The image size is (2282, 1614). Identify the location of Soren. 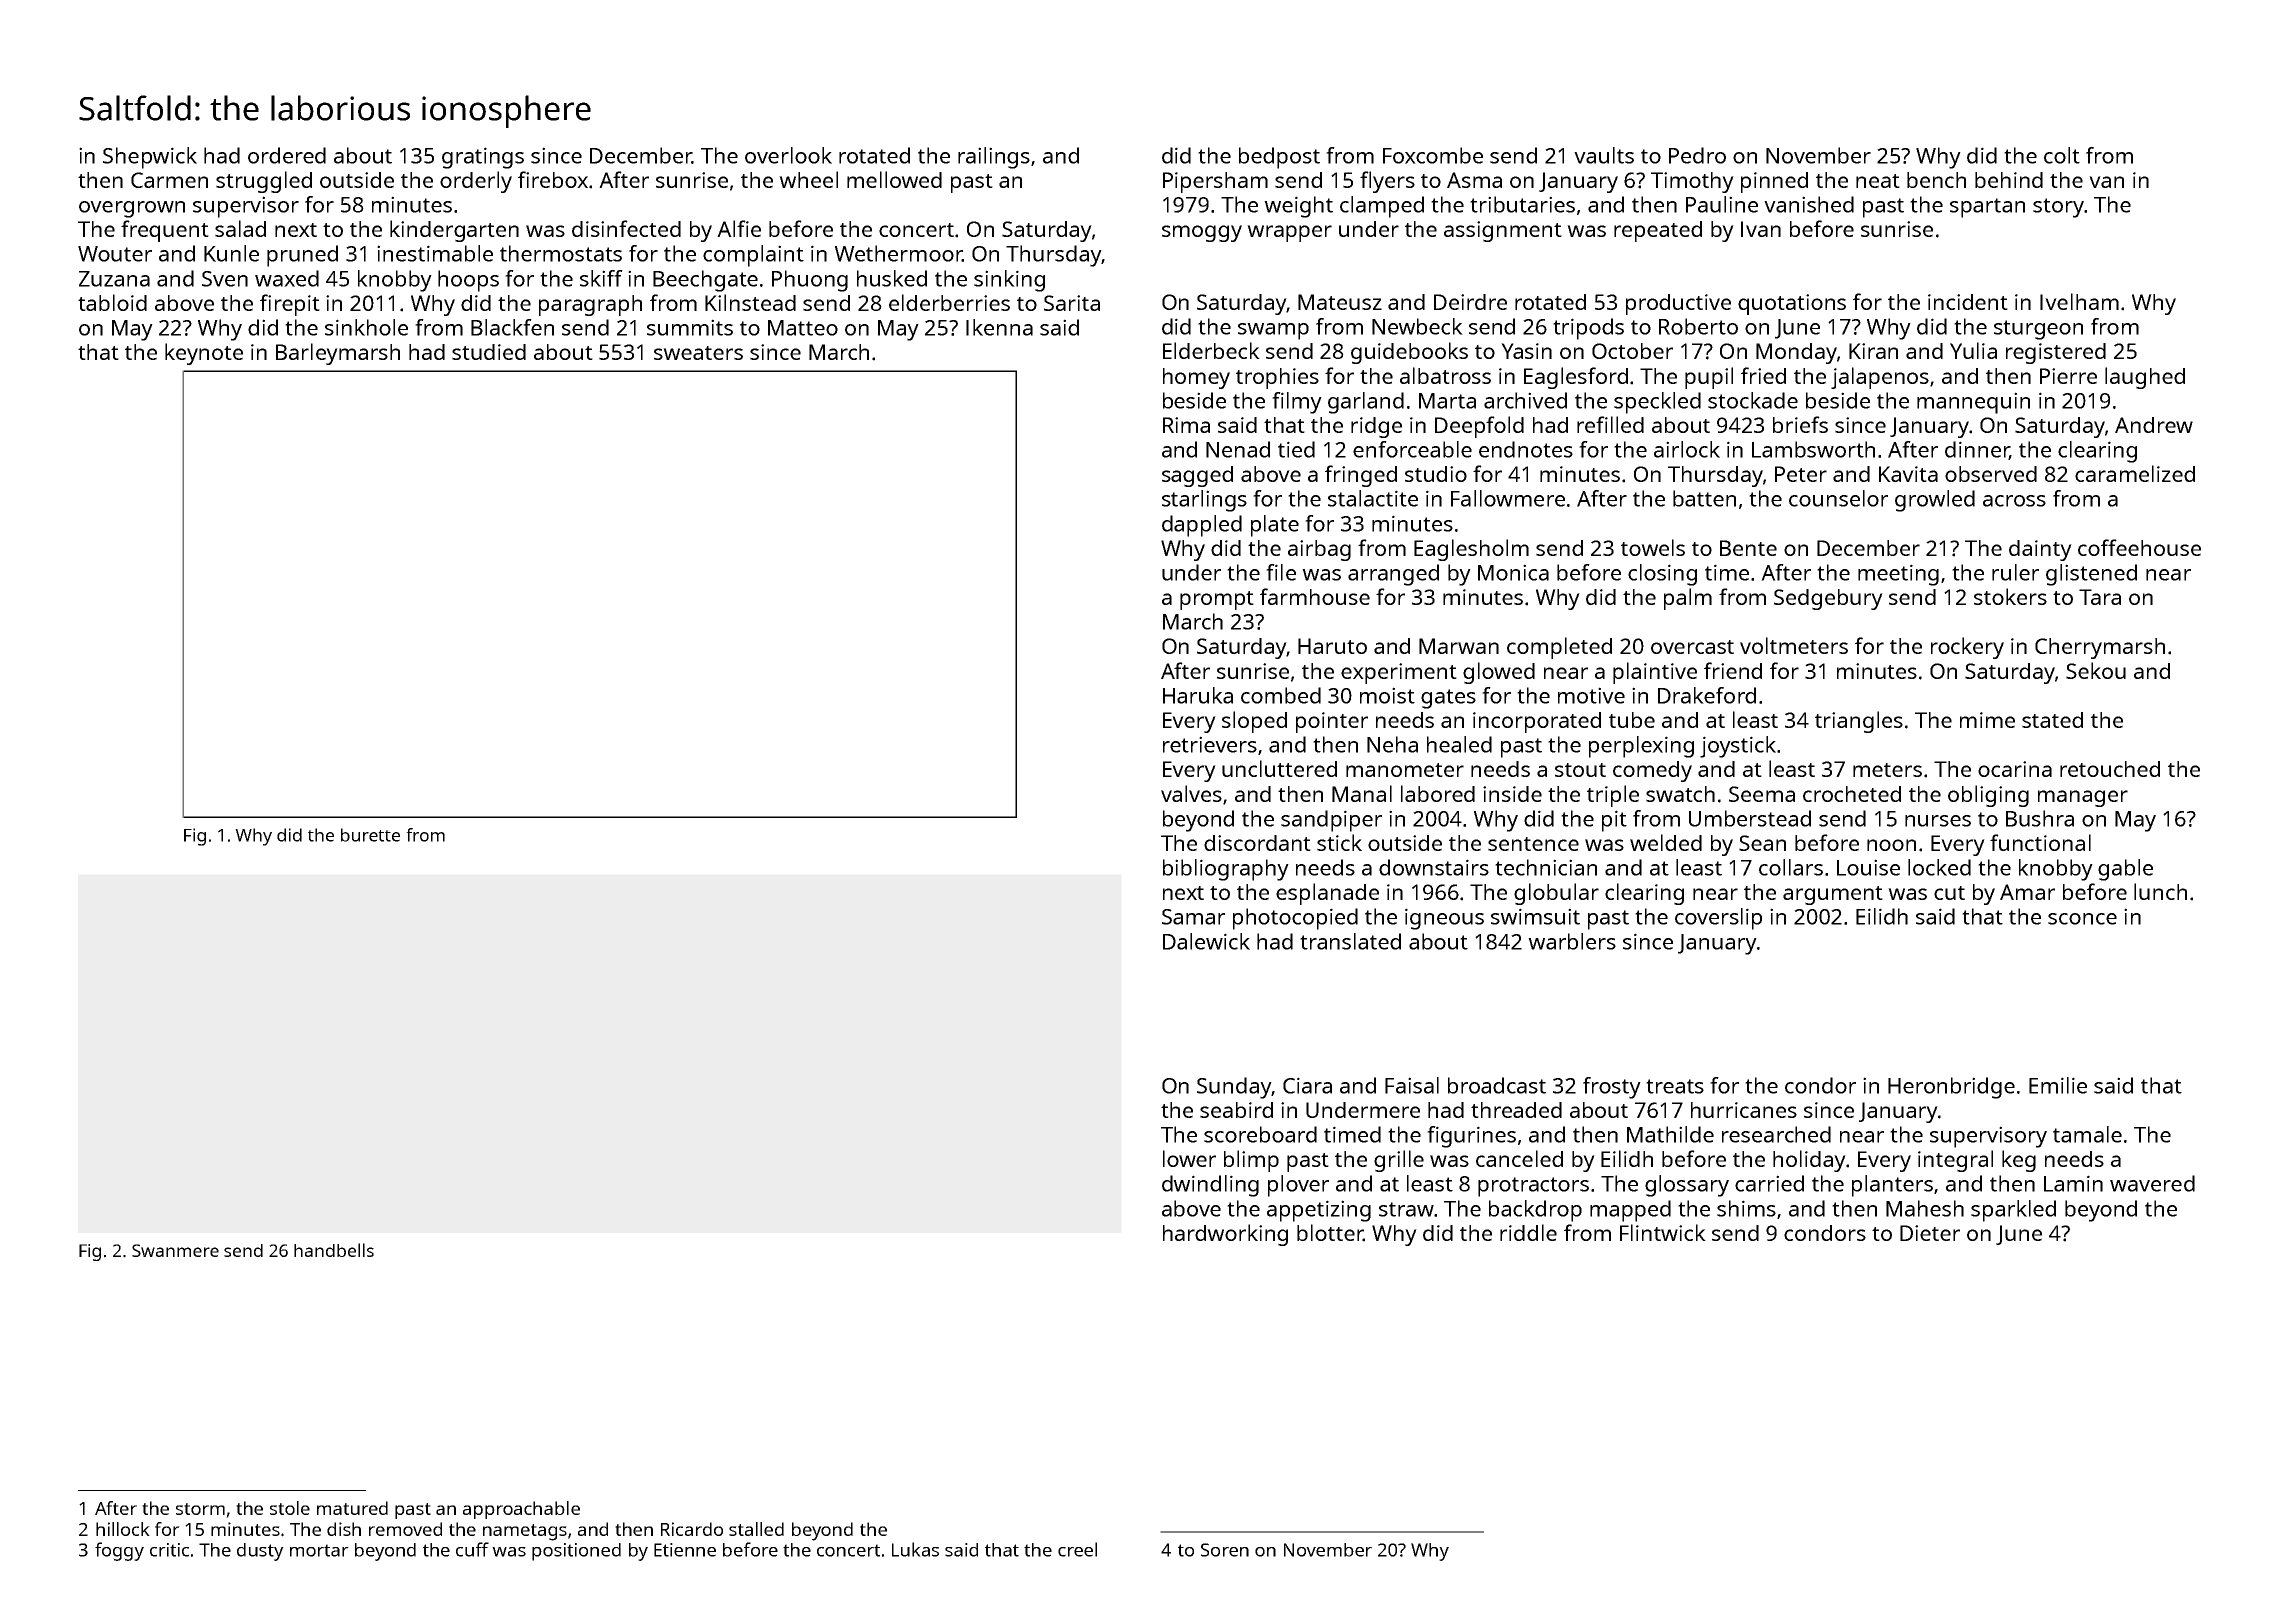
(1225, 1550).
